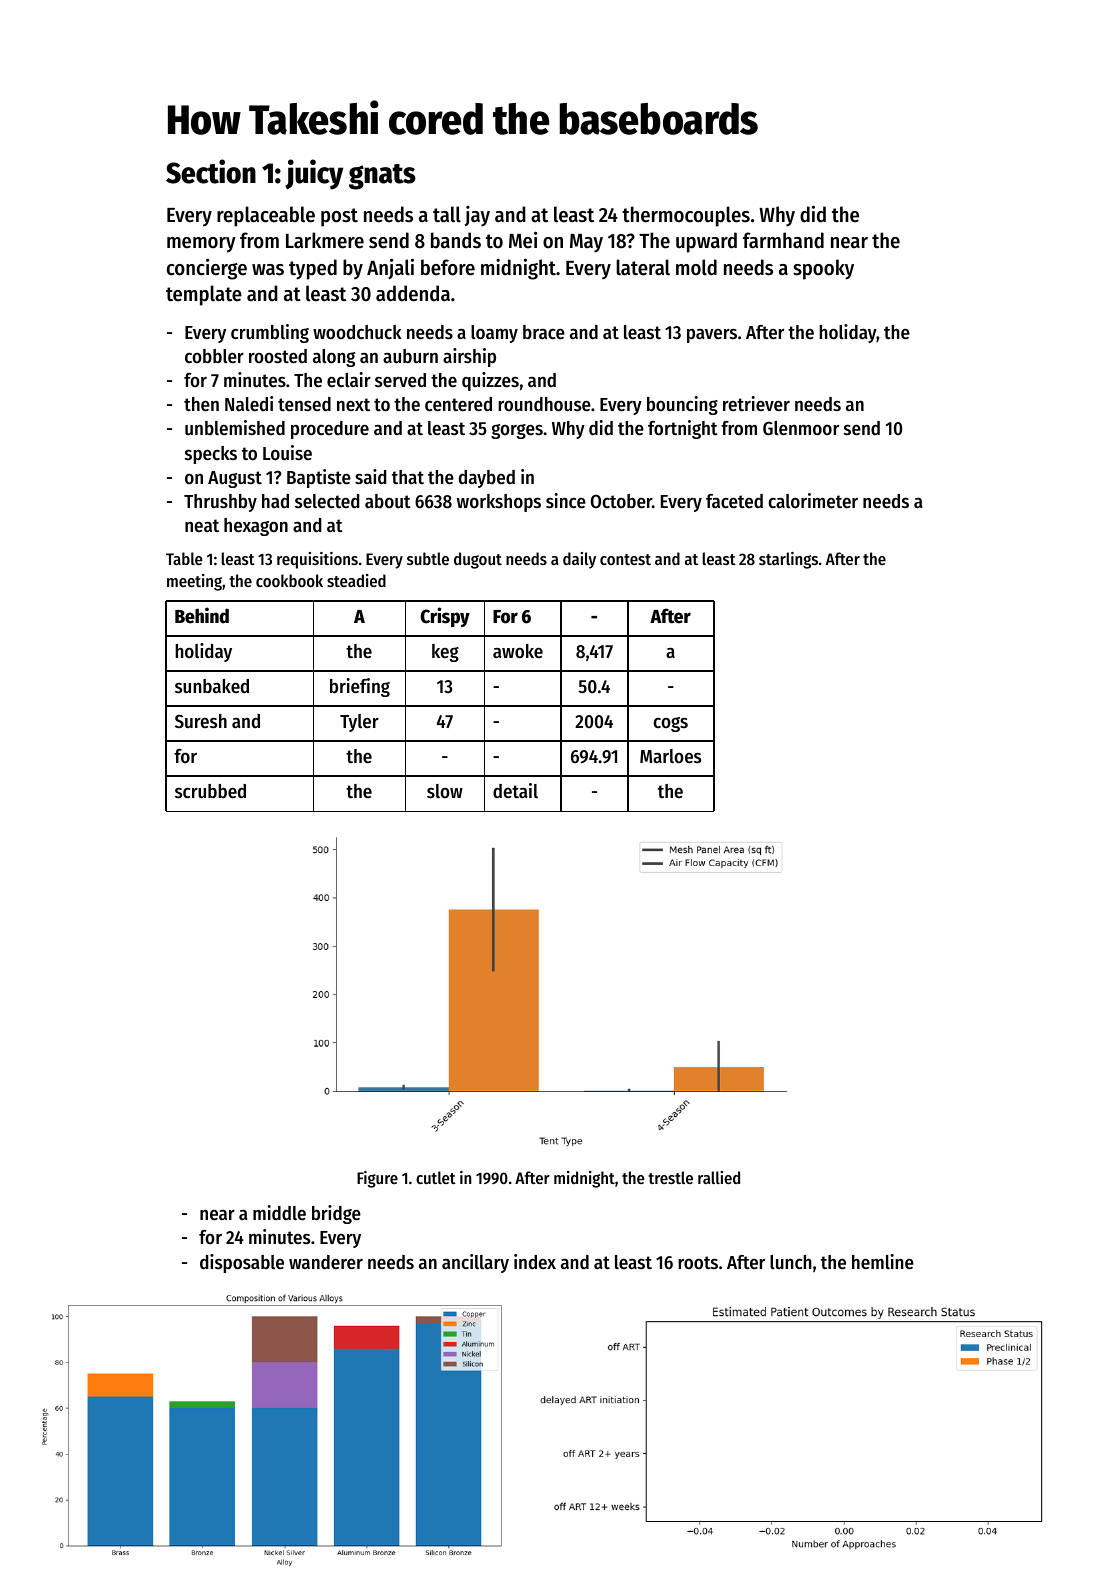  Describe the element at coordinates (788, 560) in the image. I see `starlings` at that location.
